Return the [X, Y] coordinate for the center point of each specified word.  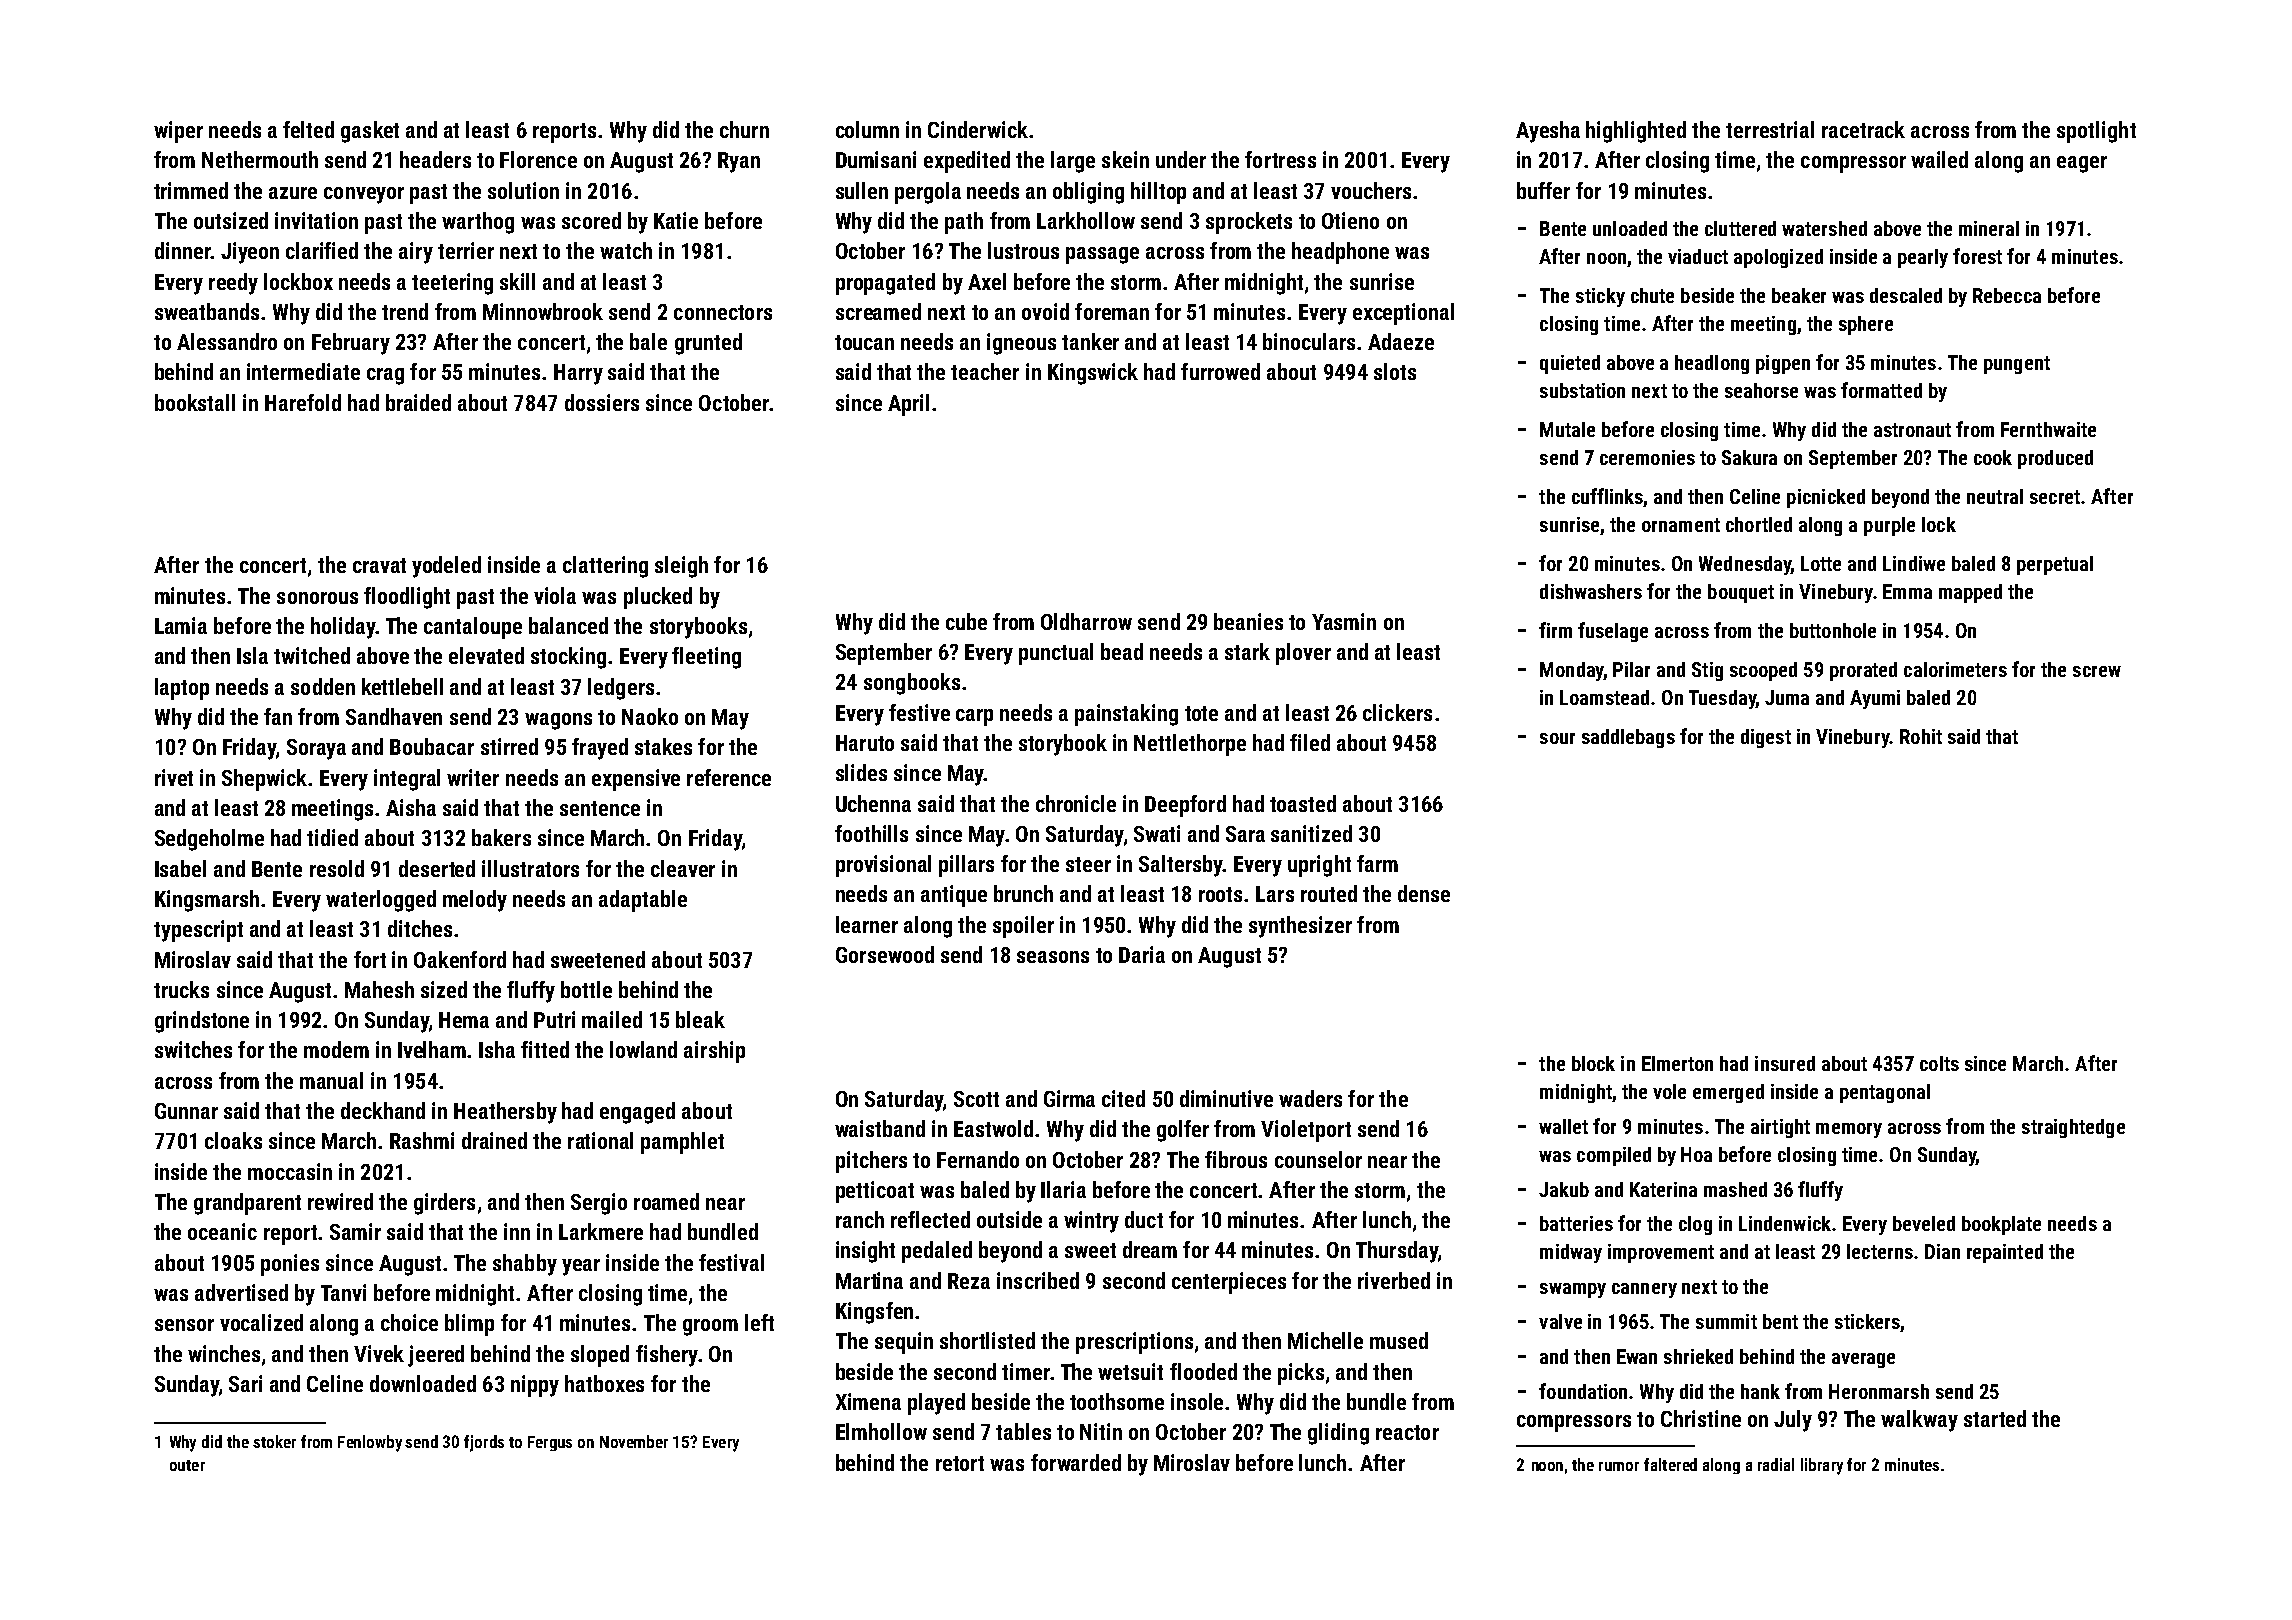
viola [555, 595]
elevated [486, 655]
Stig [1707, 671]
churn [744, 129]
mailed [612, 1019]
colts [1939, 1063]
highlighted [1636, 132]
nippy [535, 1386]
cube [966, 621]
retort [960, 1463]
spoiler [1023, 927]
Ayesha [1548, 132]
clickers [1397, 712]
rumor [1619, 1466]
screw [2097, 671]
